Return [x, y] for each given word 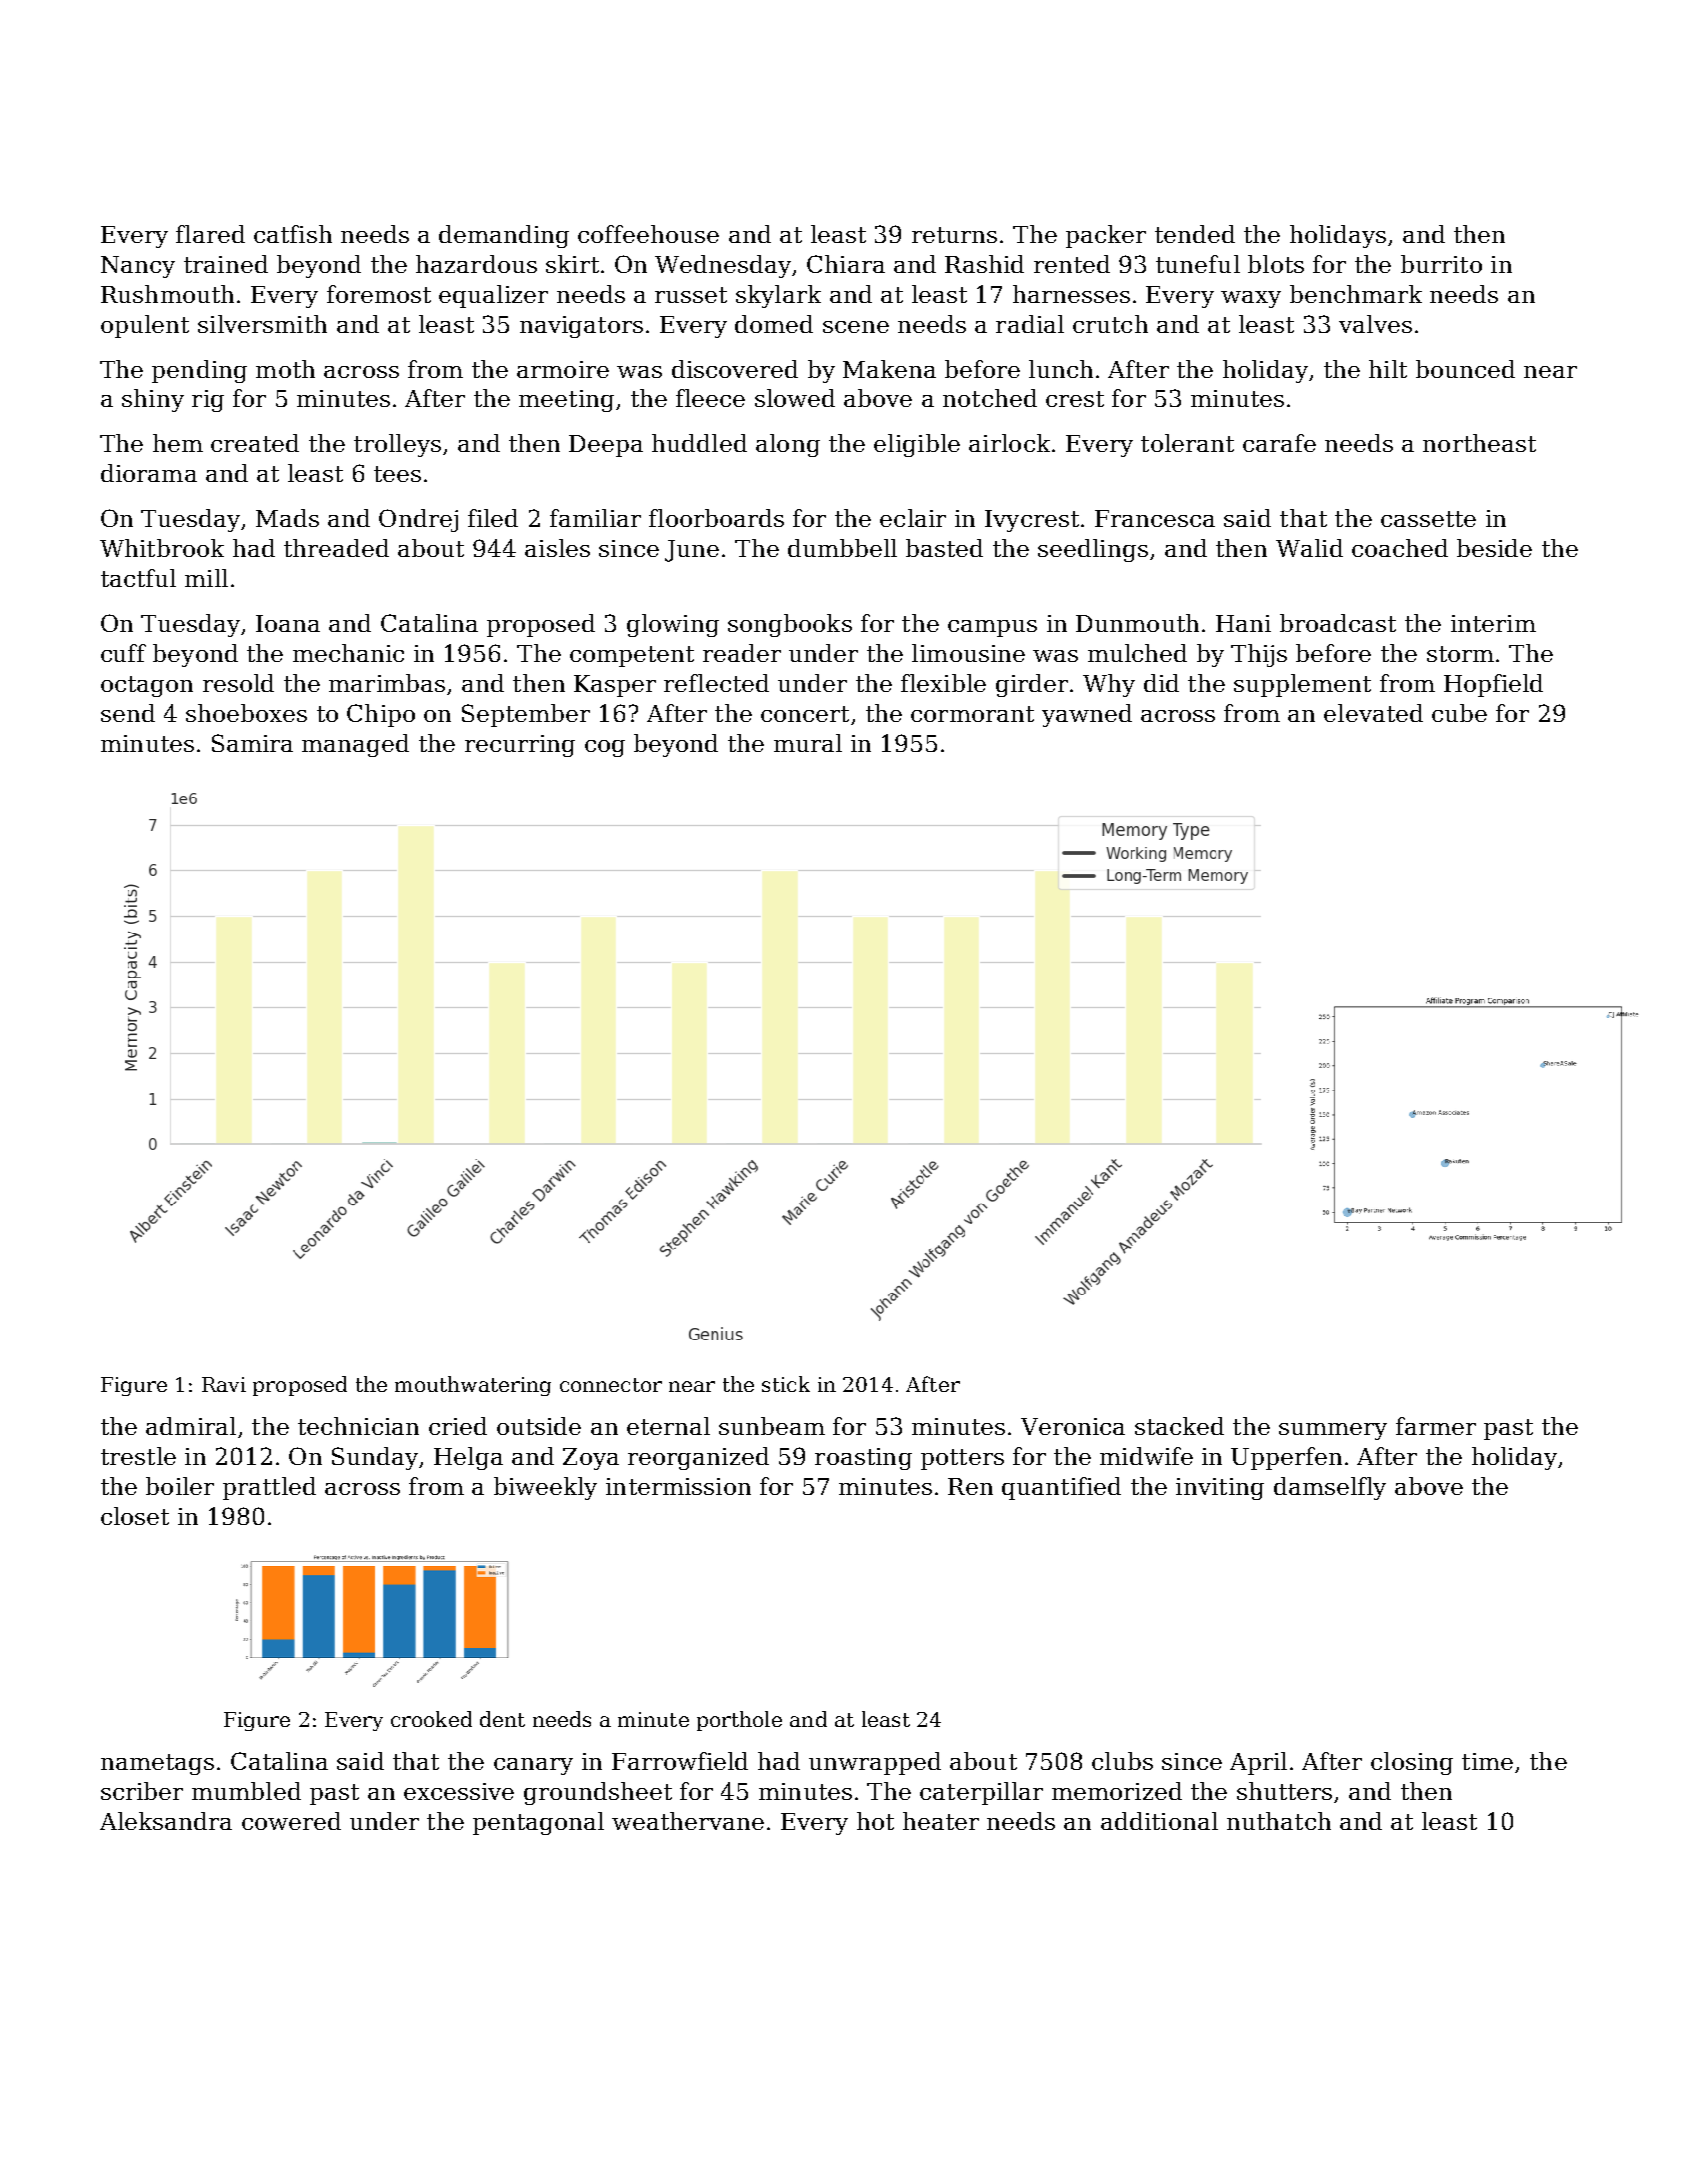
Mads [287, 518]
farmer [1436, 1426]
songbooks [790, 625]
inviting [1220, 1489]
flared [210, 234]
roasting [863, 1459]
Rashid [984, 264]
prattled [269, 1488]
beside [1494, 548]
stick [786, 1384]
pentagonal [538, 1823]
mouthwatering [473, 1386]
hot [875, 1821]
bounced [1465, 369]
